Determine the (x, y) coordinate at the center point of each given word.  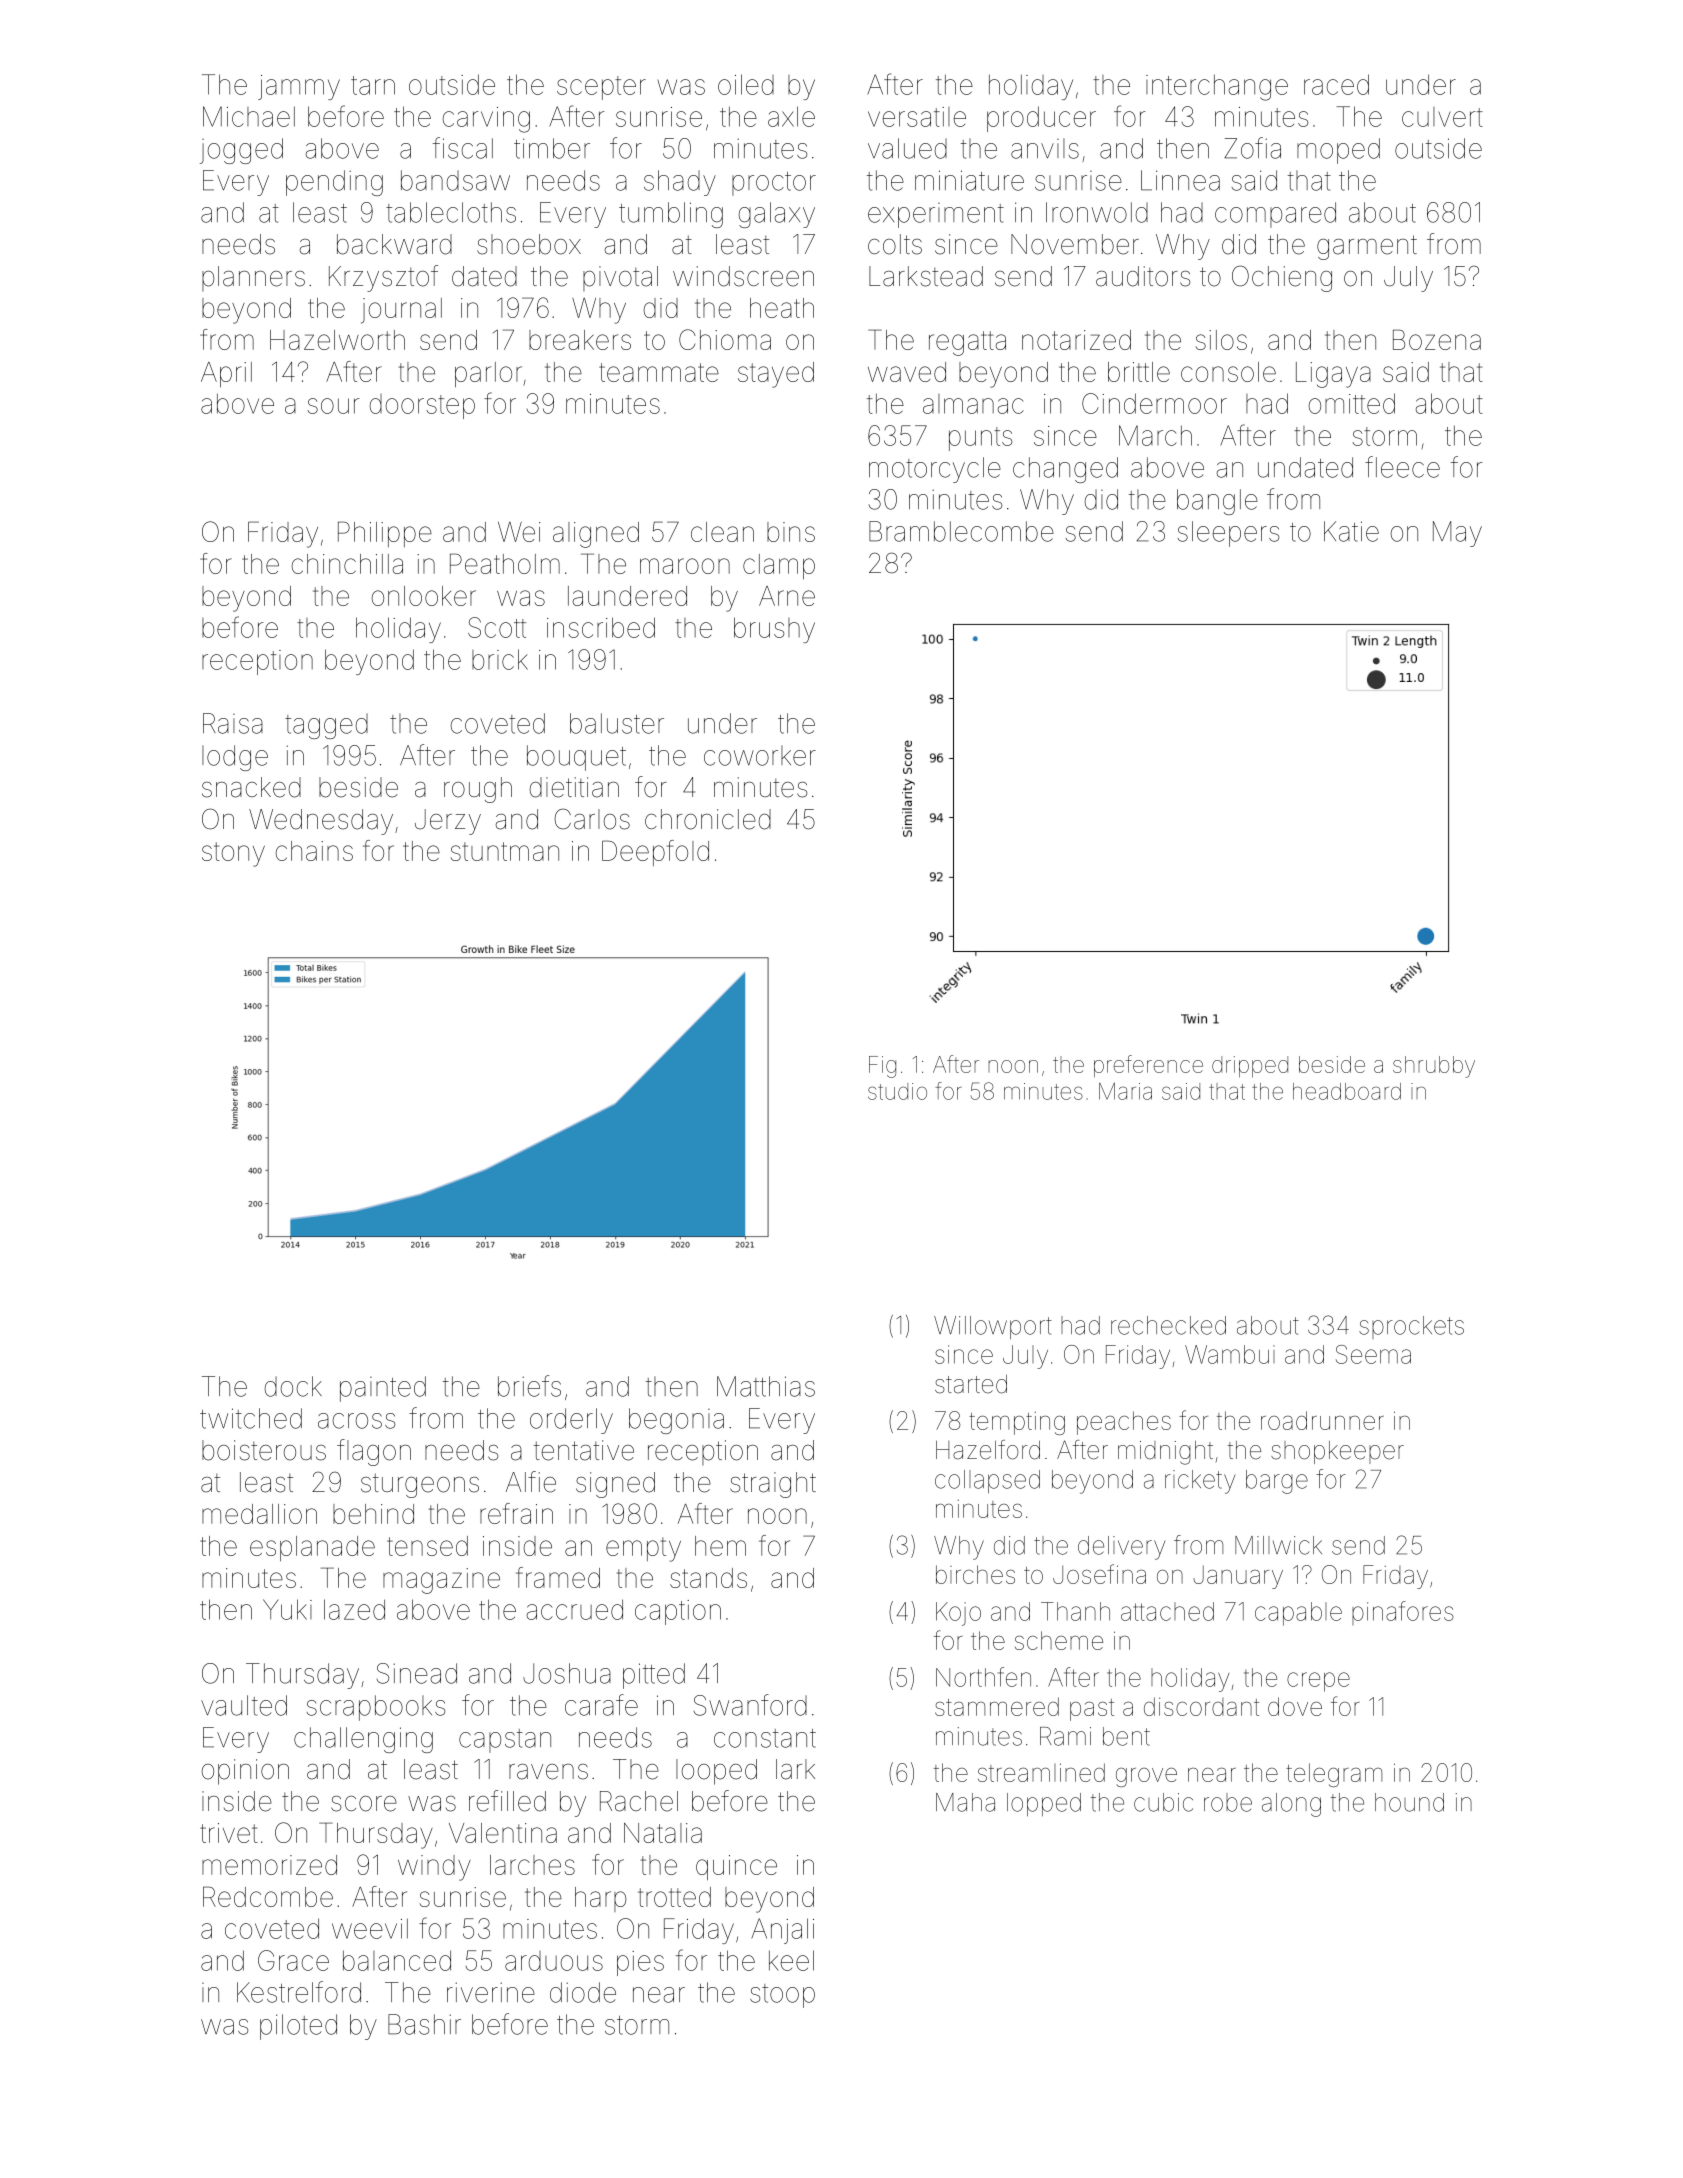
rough (478, 790)
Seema (1373, 1354)
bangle (1217, 502)
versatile (917, 117)
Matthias (766, 1386)
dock (293, 1386)
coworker (760, 755)
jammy (299, 87)
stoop (782, 1996)
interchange (1217, 87)
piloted (298, 2027)
